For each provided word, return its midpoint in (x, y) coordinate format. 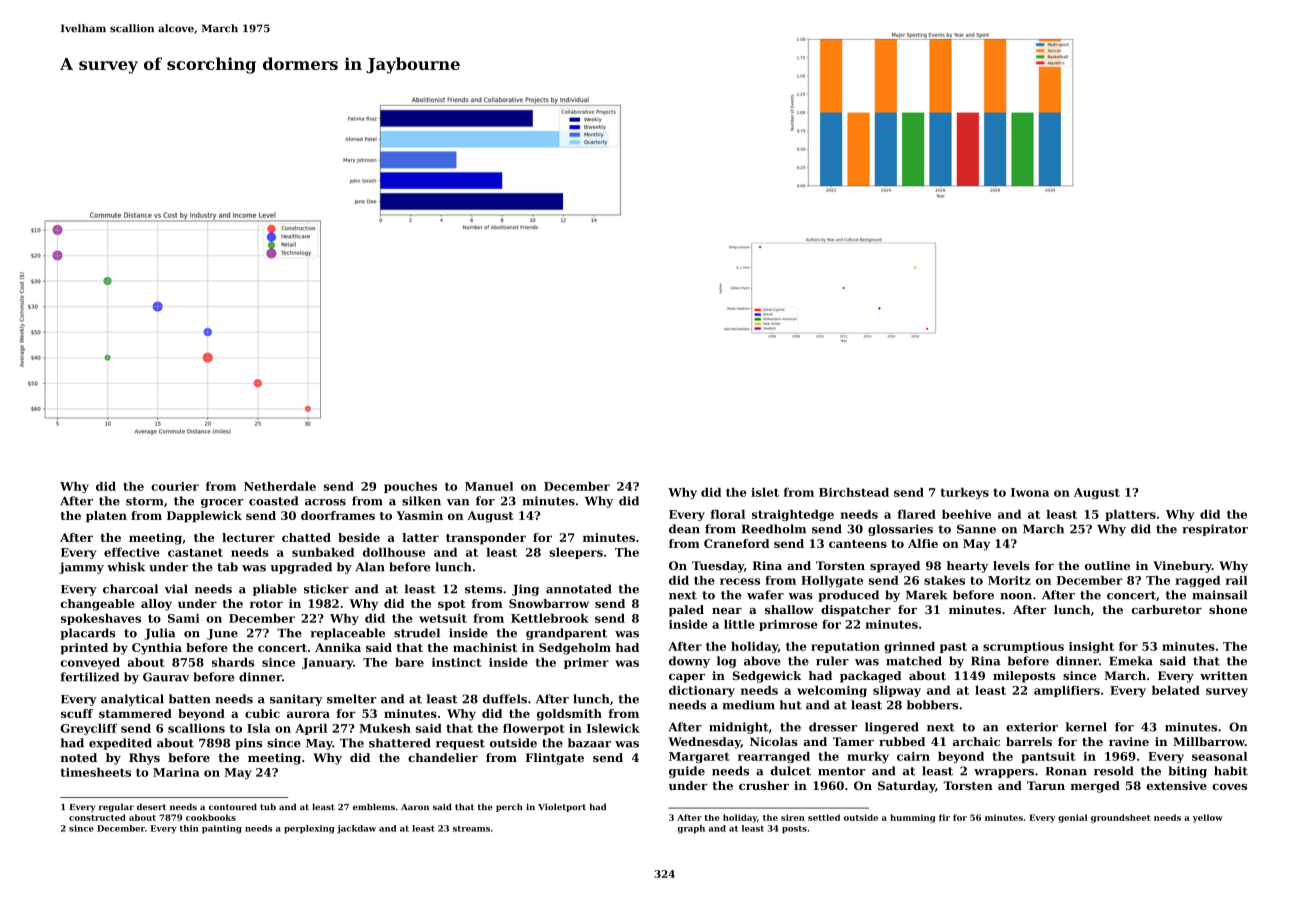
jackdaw (356, 829)
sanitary (296, 700)
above (762, 661)
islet (765, 492)
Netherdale (280, 486)
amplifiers (1067, 691)
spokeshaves (101, 619)
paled (686, 611)
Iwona (1030, 492)
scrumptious (1023, 647)
